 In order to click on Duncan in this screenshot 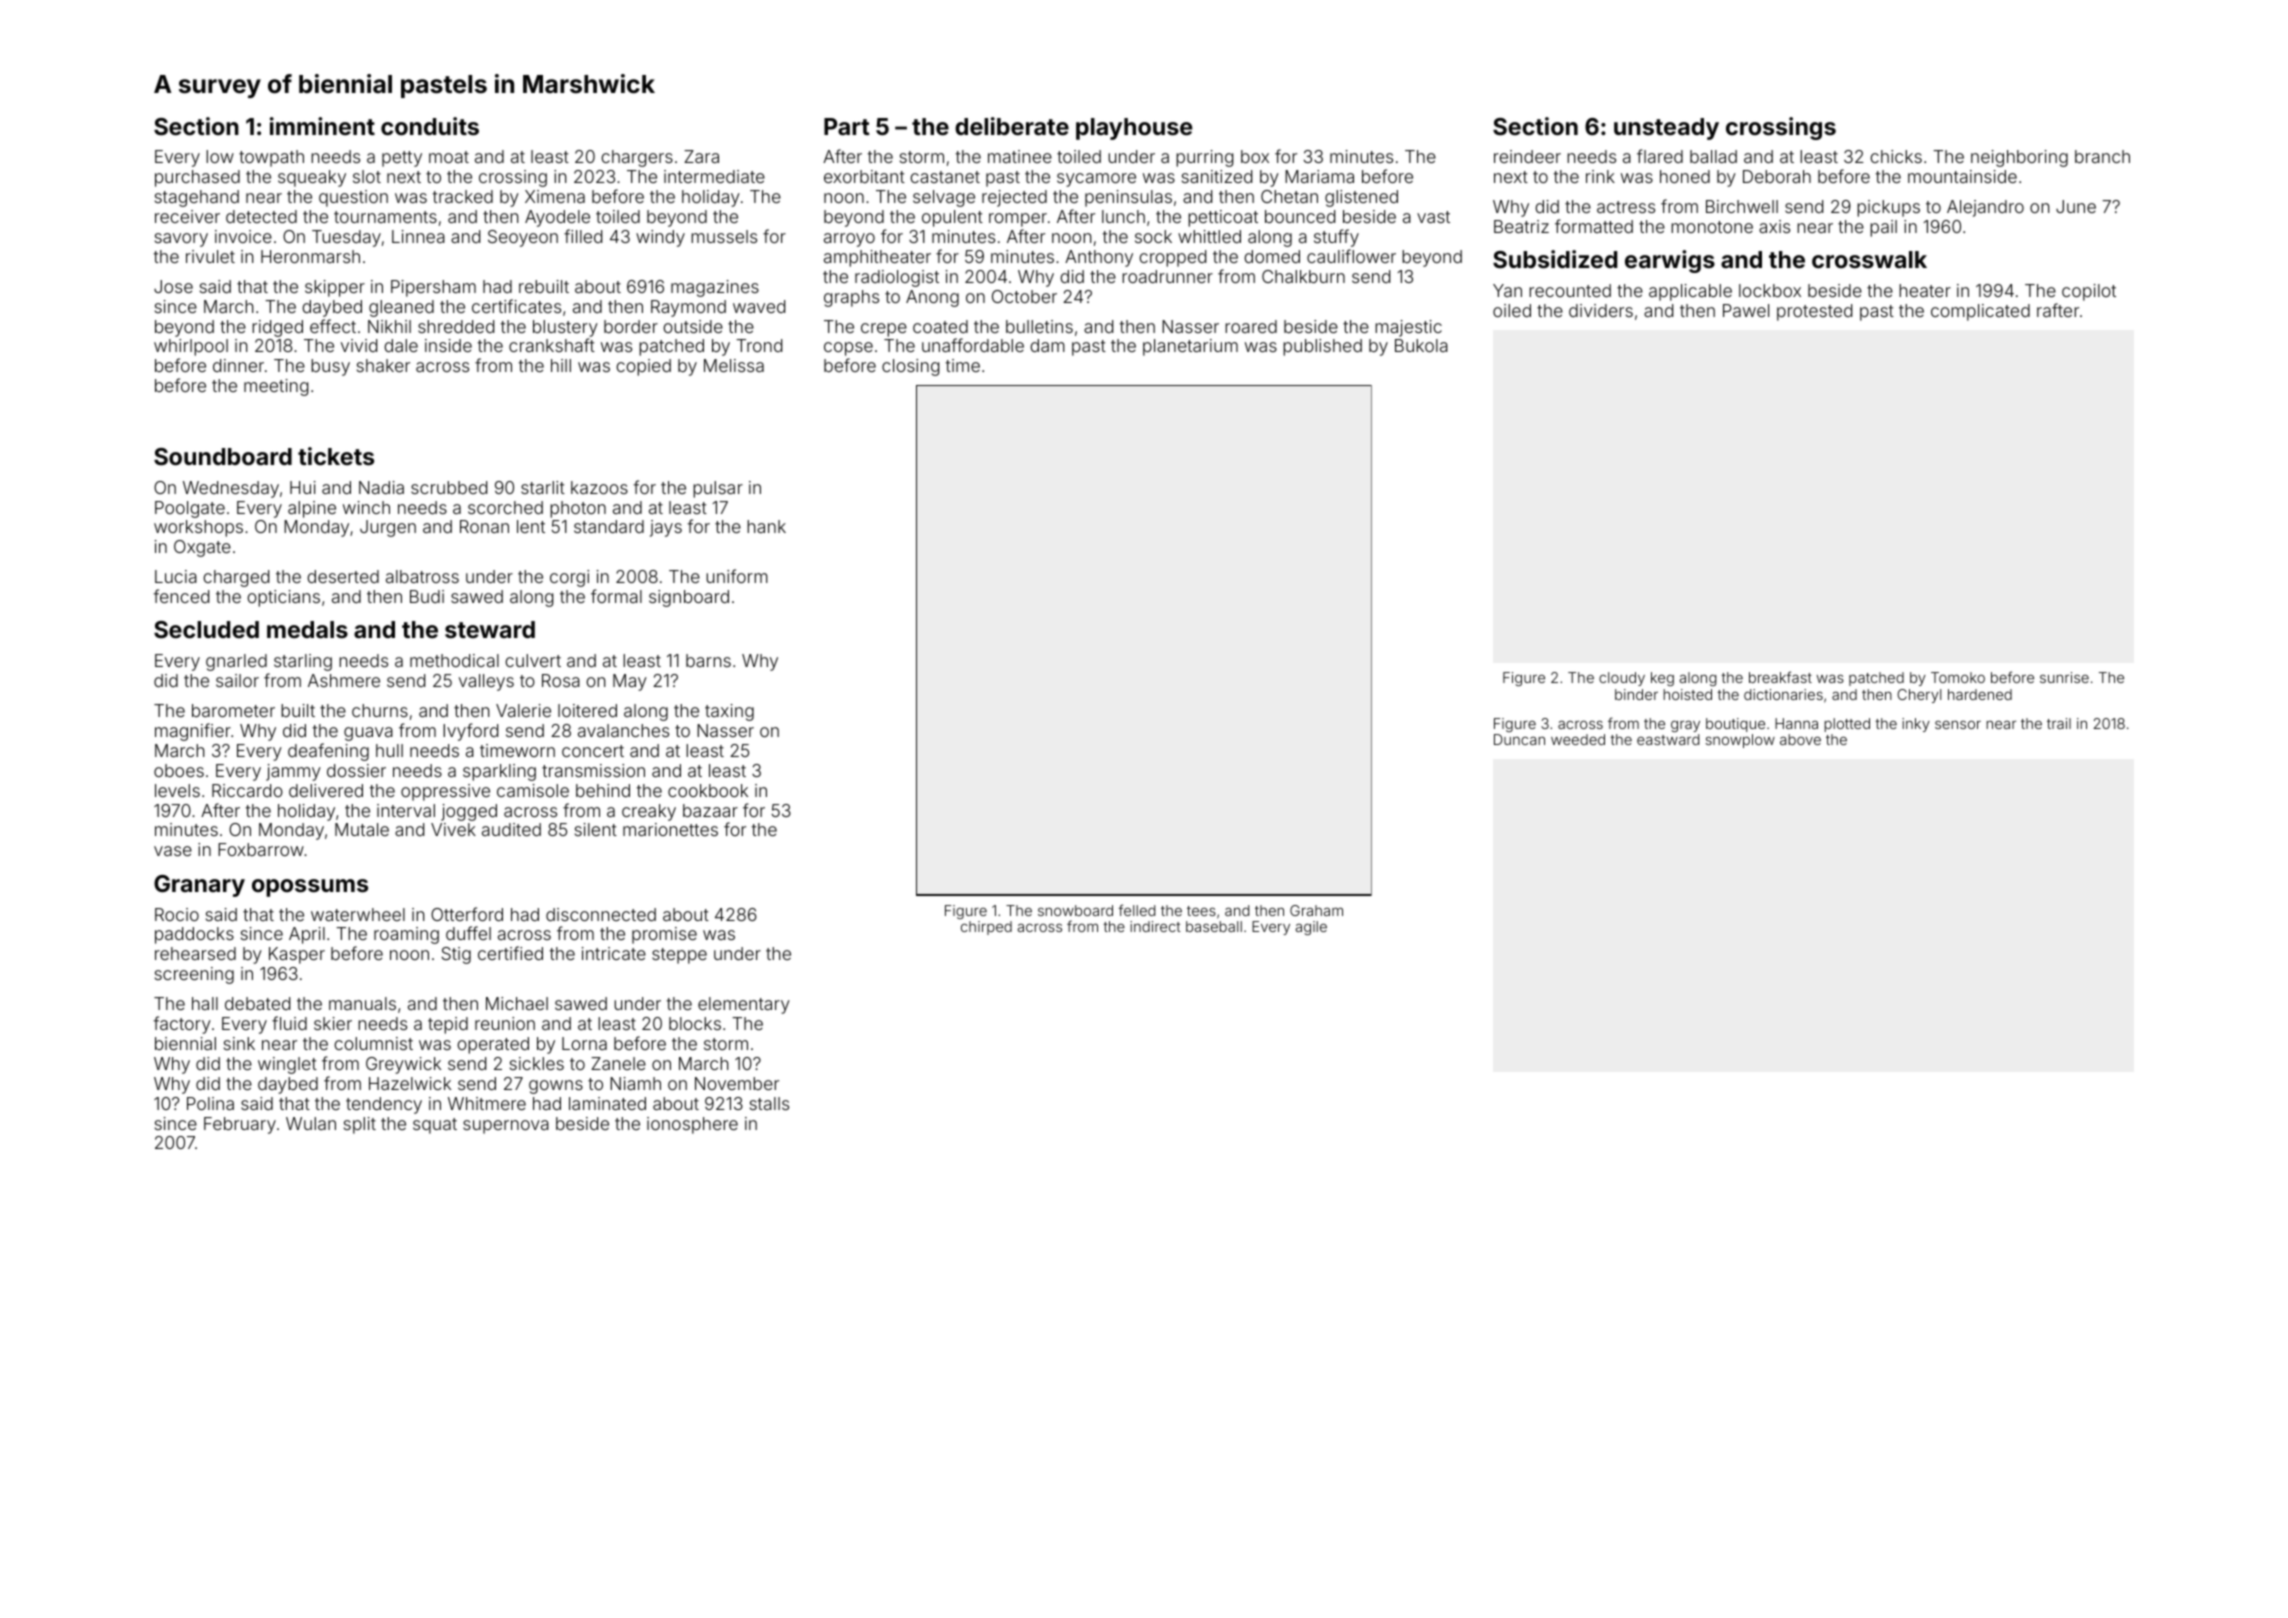, I will do `click(1519, 739)`.
